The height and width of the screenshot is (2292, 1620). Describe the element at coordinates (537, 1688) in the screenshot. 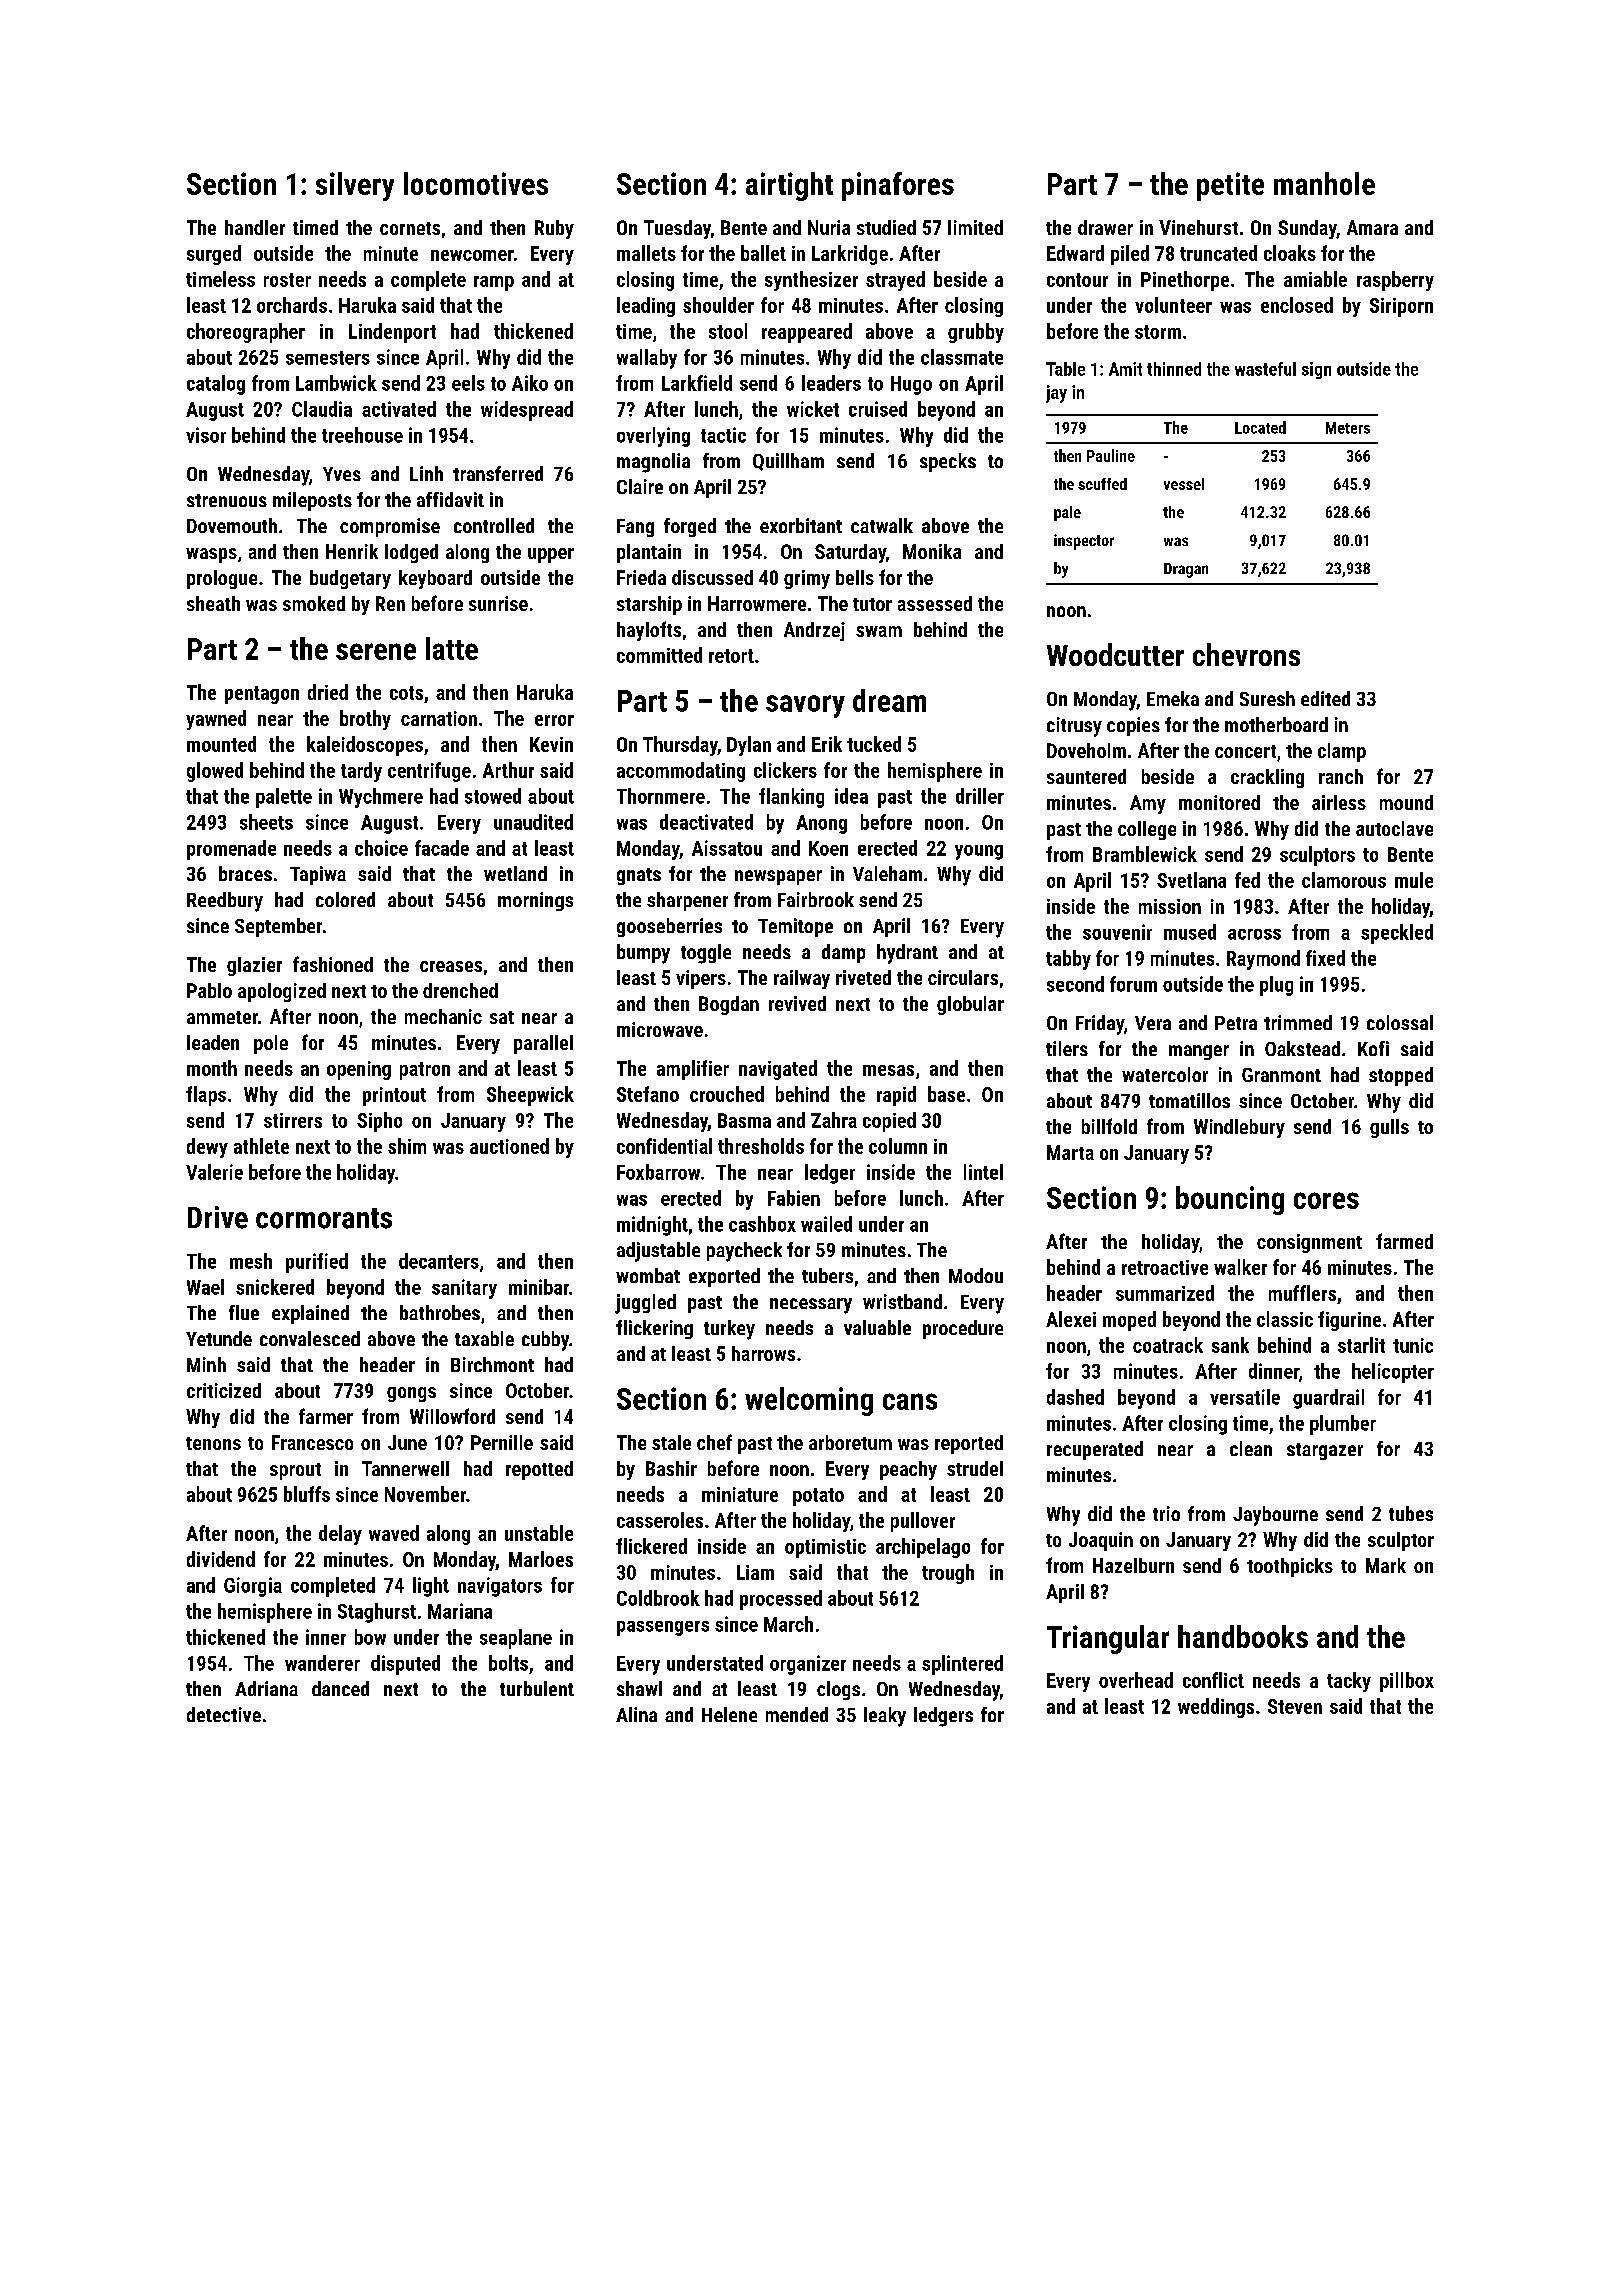

I see `turbulent` at that location.
